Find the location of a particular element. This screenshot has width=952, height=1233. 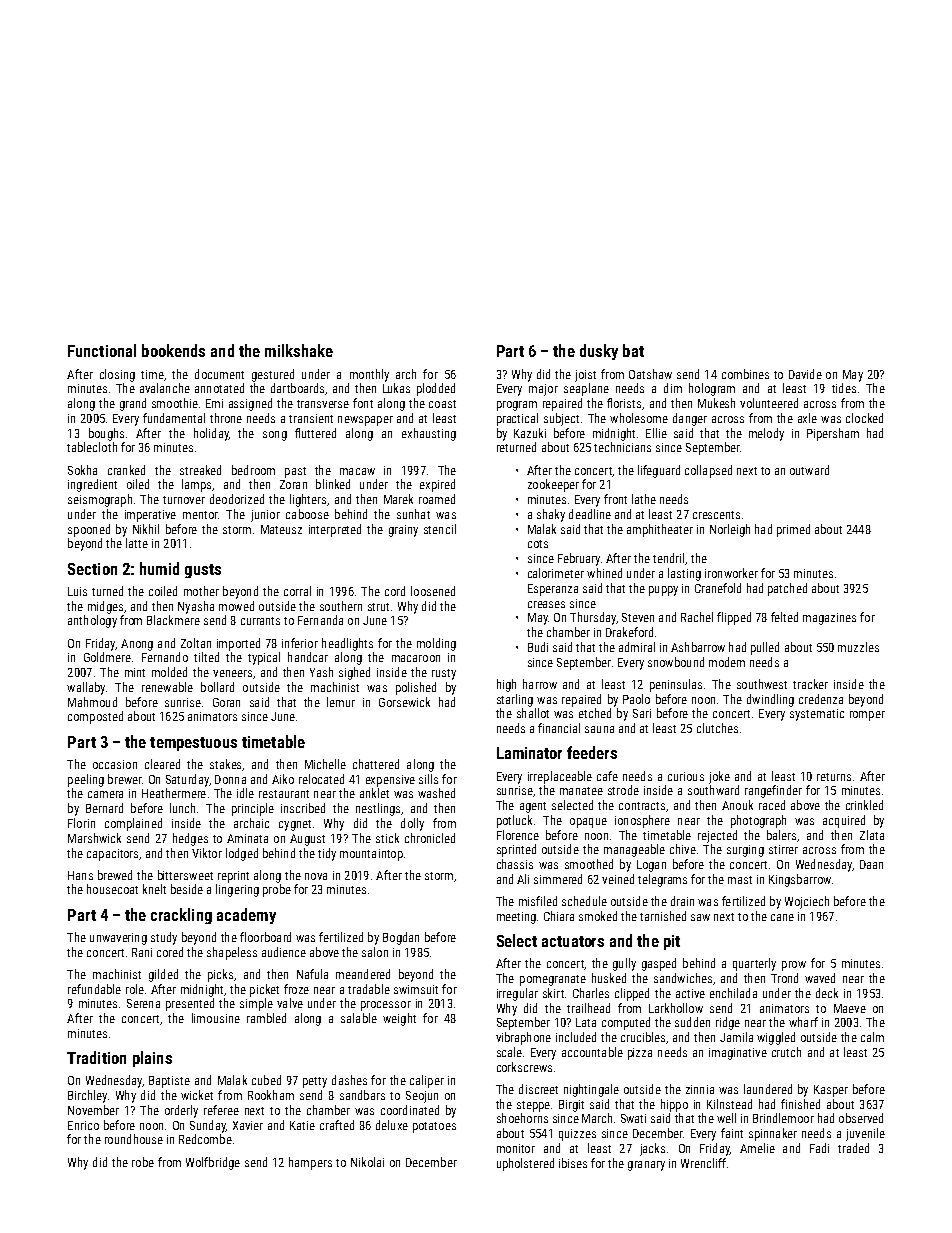

outward is located at coordinates (809, 470).
